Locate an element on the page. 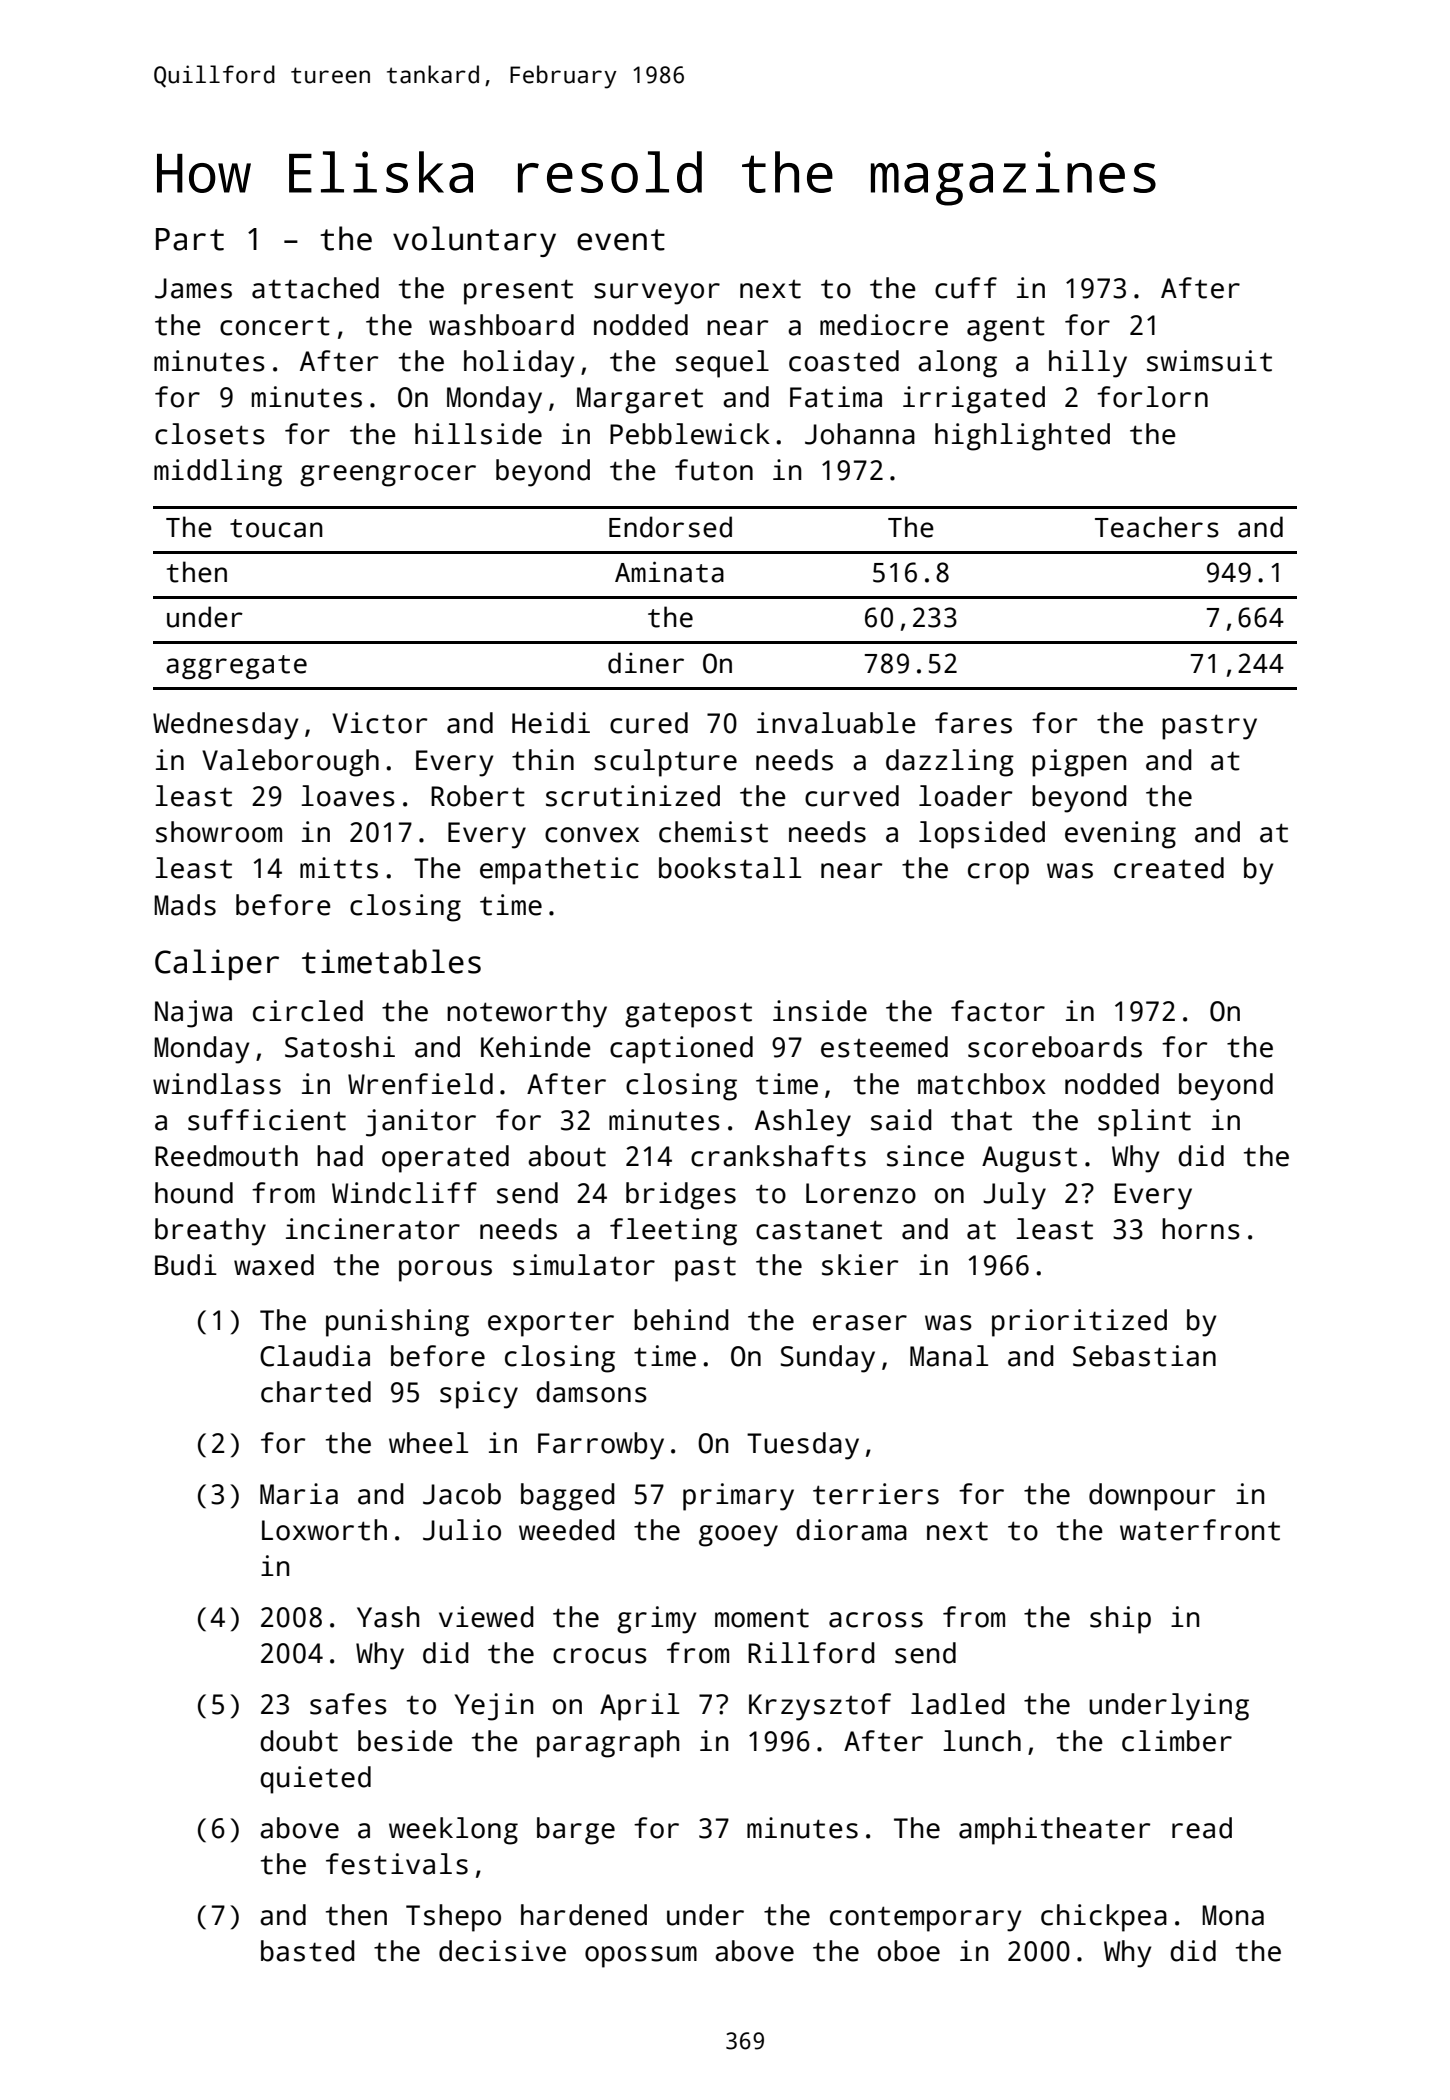 The height and width of the image is (2100, 1450). Claudia is located at coordinates (315, 1356).
